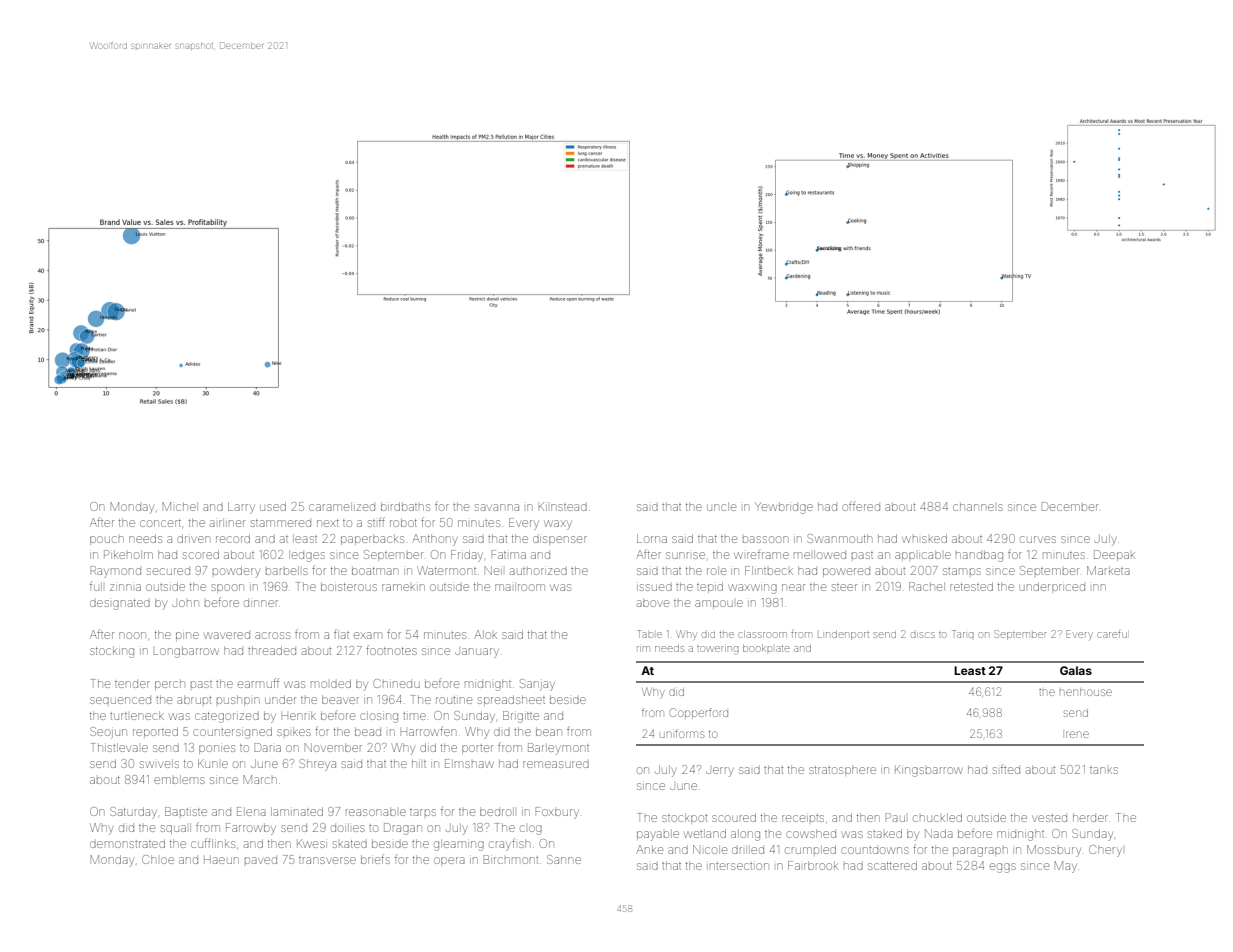 The width and height of the document is (1233, 952). I want to click on earmuff, so click(258, 683).
